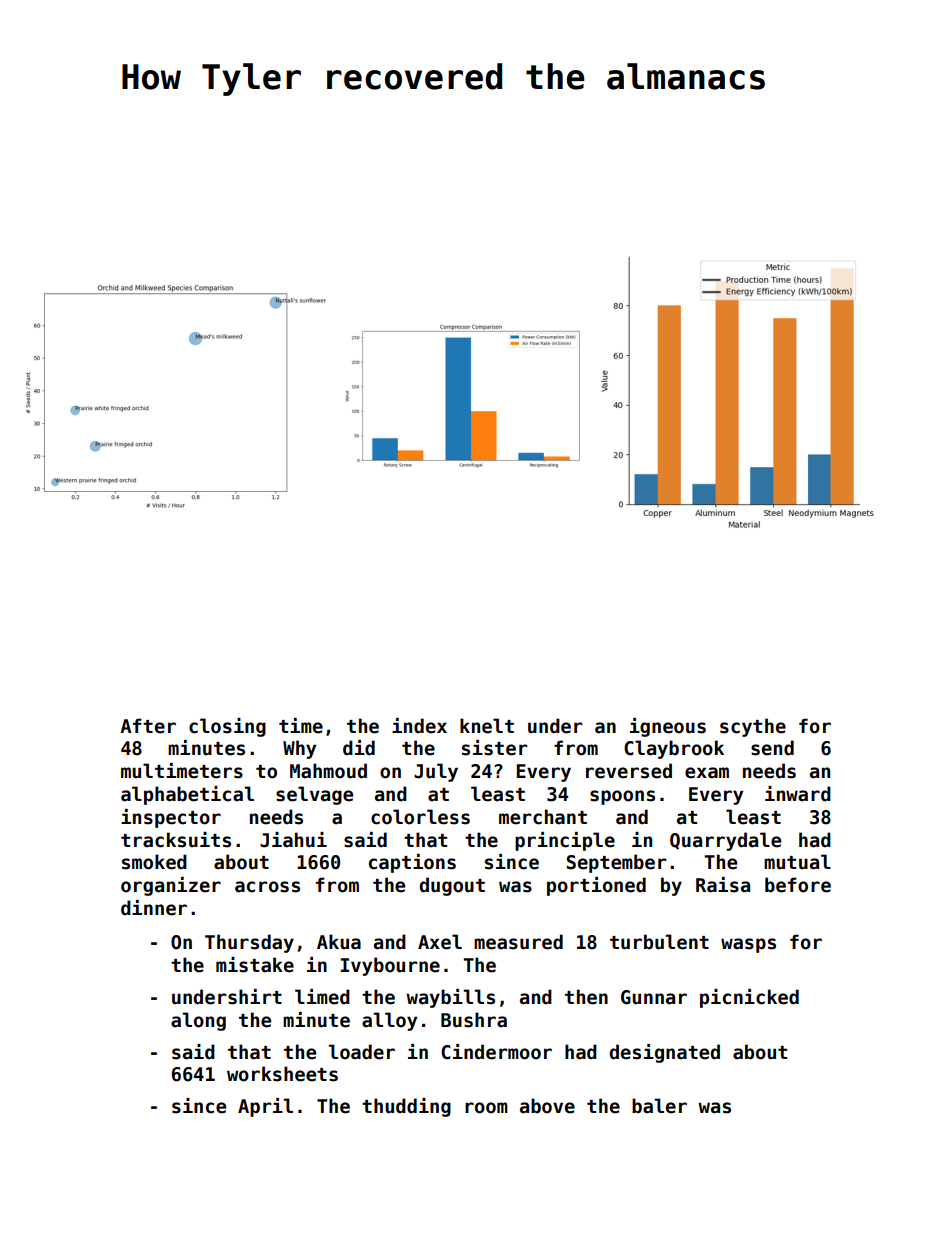 The image size is (952, 1233). Describe the element at coordinates (664, 1053) in the page. I see `designated` at that location.
